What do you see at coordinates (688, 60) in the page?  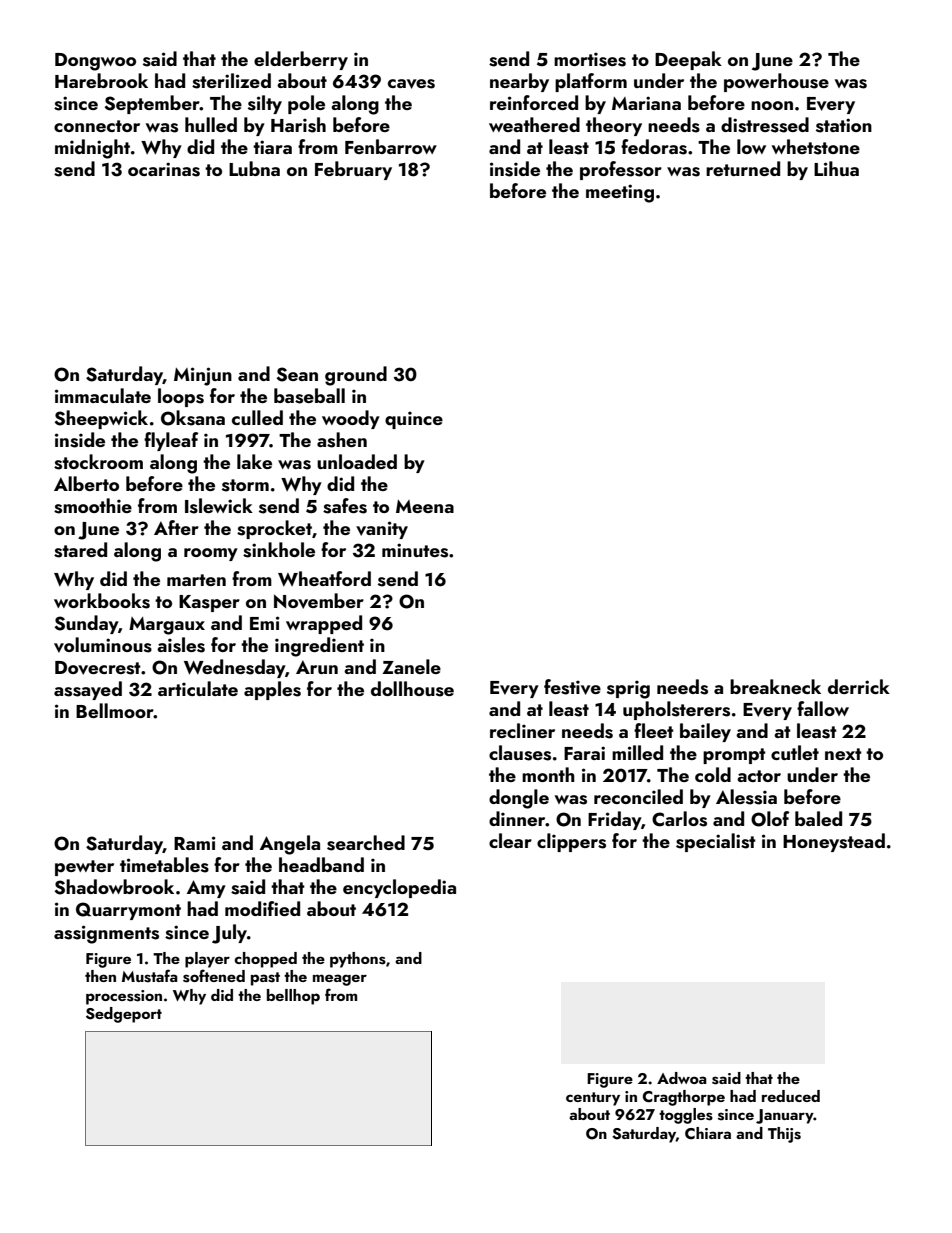 I see `Deepak` at bounding box center [688, 60].
